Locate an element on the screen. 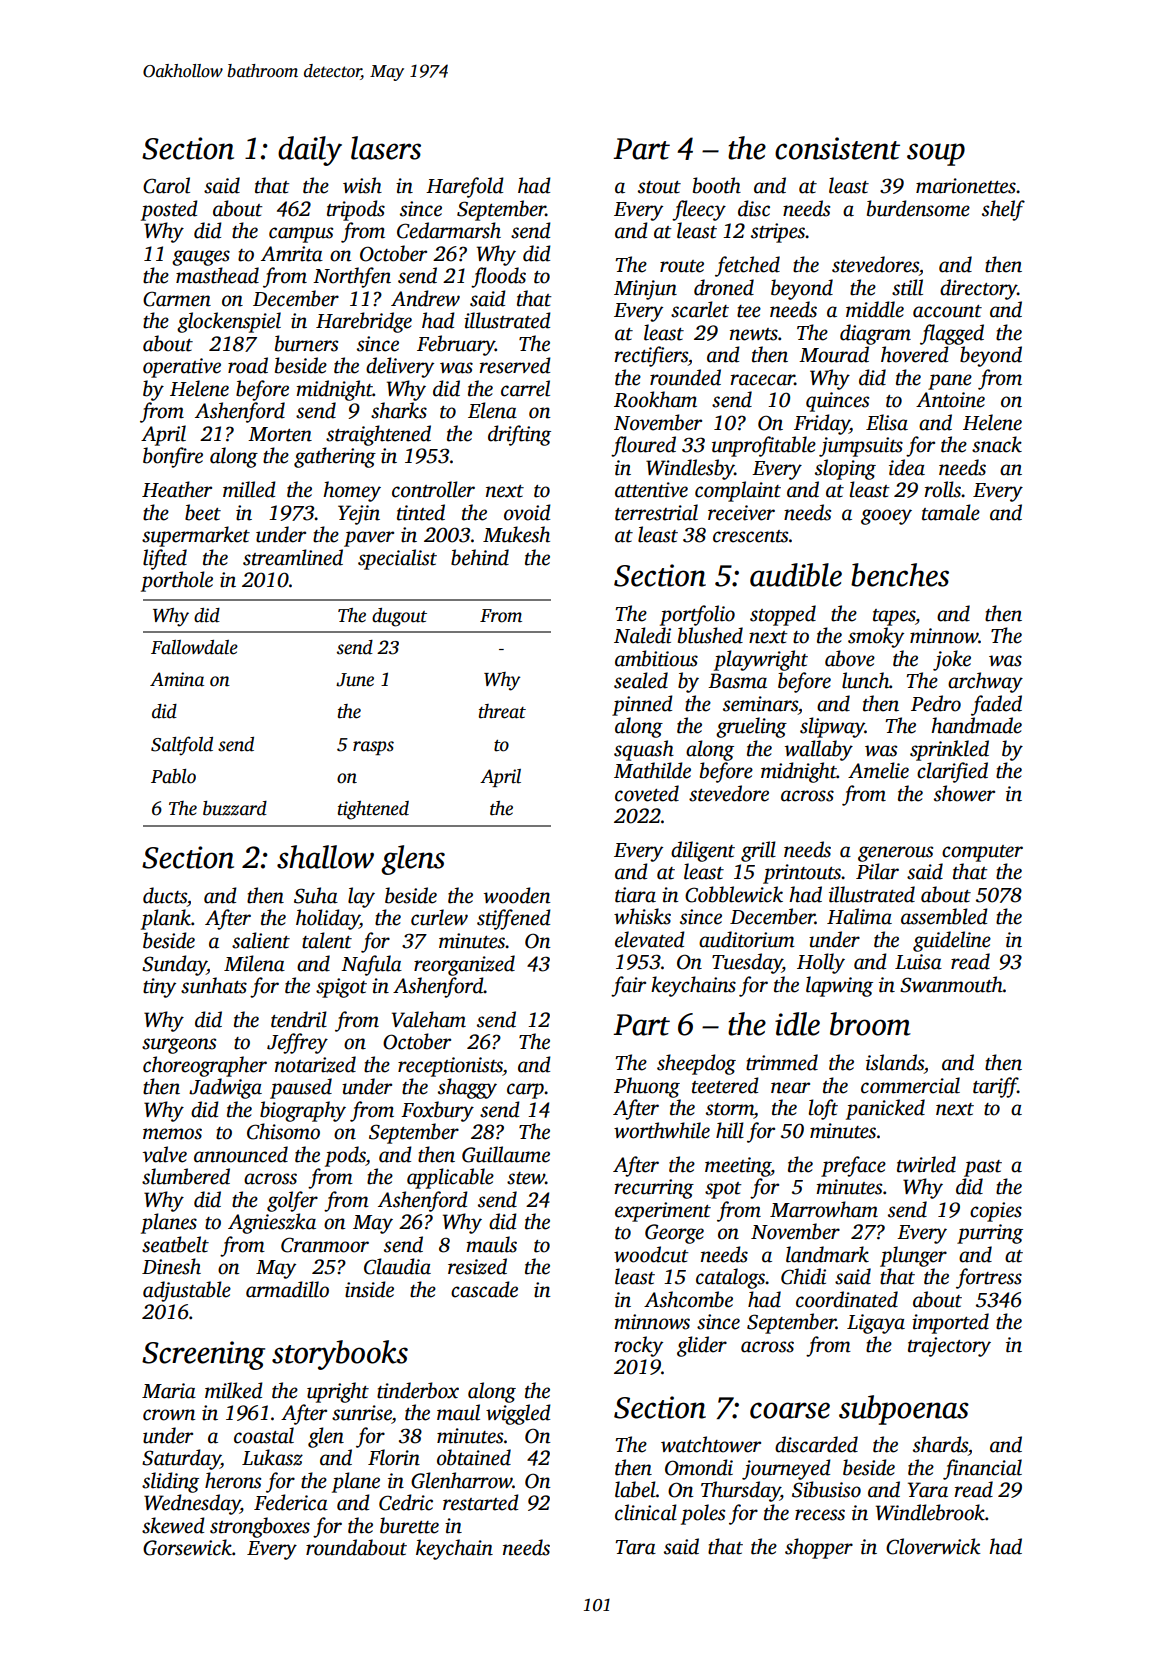 This screenshot has width=1165, height=1654. sloping is located at coordinates (845, 469).
